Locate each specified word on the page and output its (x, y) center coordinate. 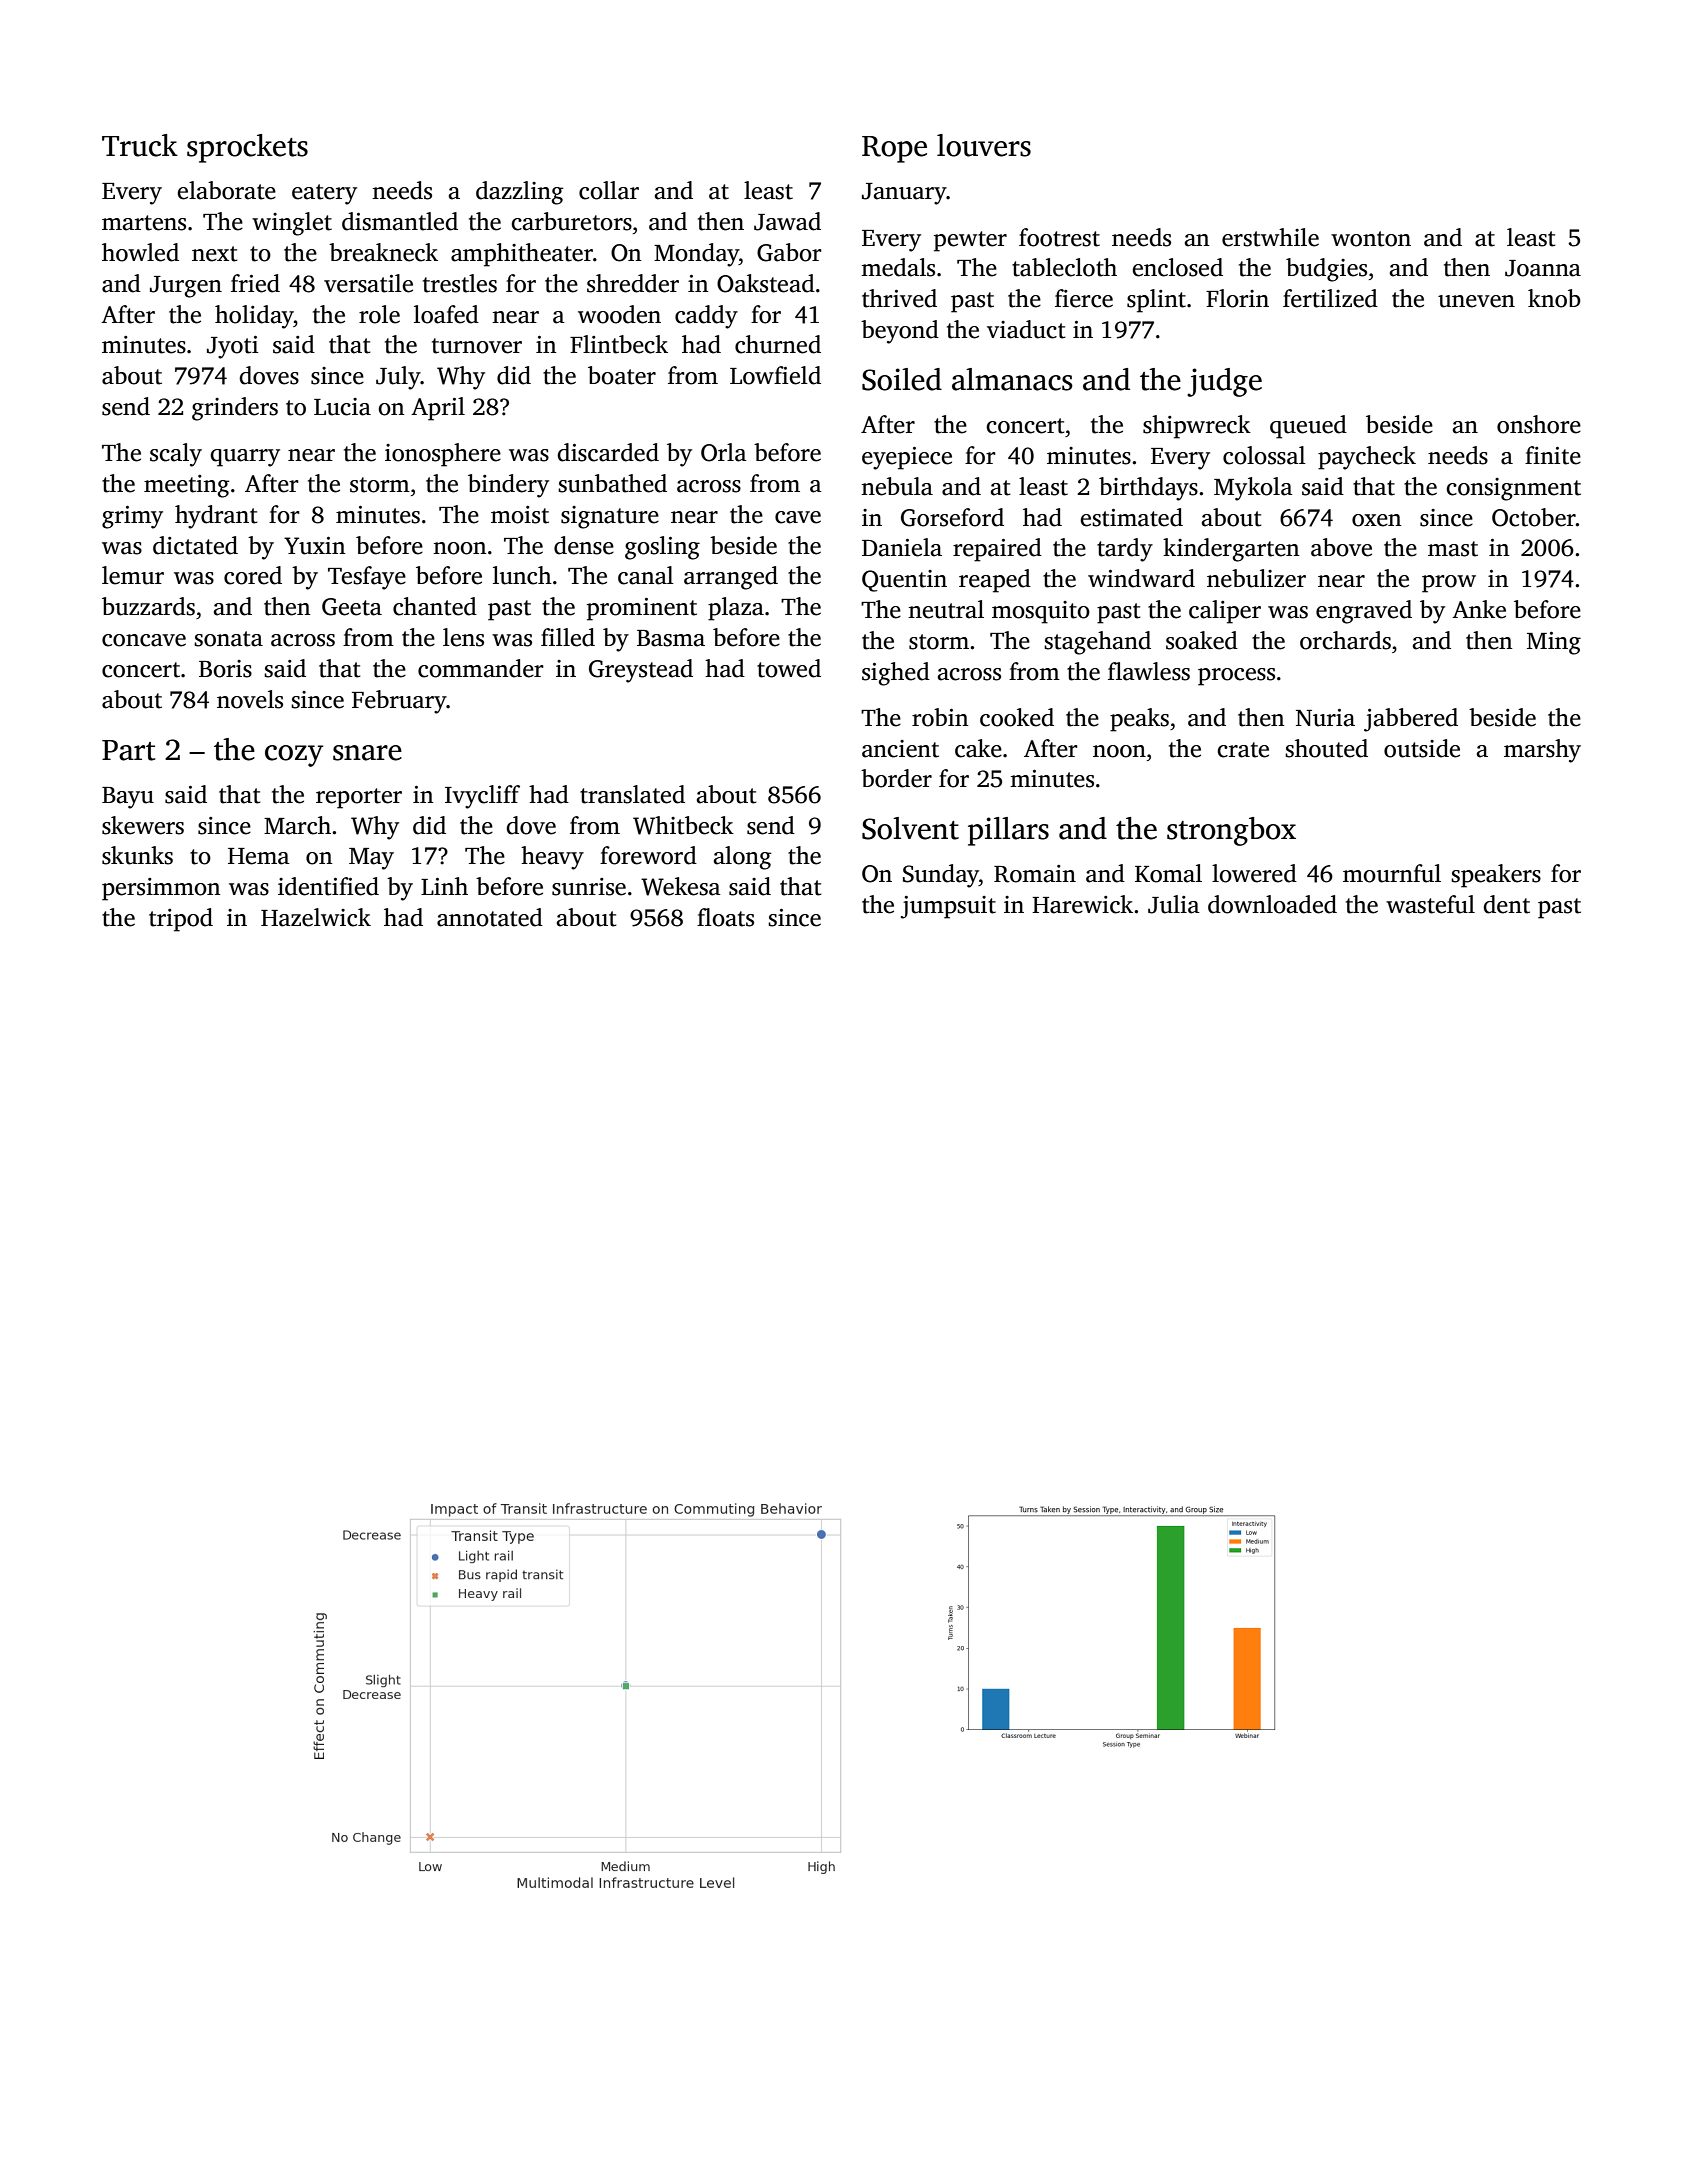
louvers (984, 145)
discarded (608, 452)
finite (1553, 455)
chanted (435, 606)
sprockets (247, 148)
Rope (894, 149)
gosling (662, 548)
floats (725, 917)
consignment (1513, 489)
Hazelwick (316, 917)
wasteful (1430, 904)
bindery (508, 486)
